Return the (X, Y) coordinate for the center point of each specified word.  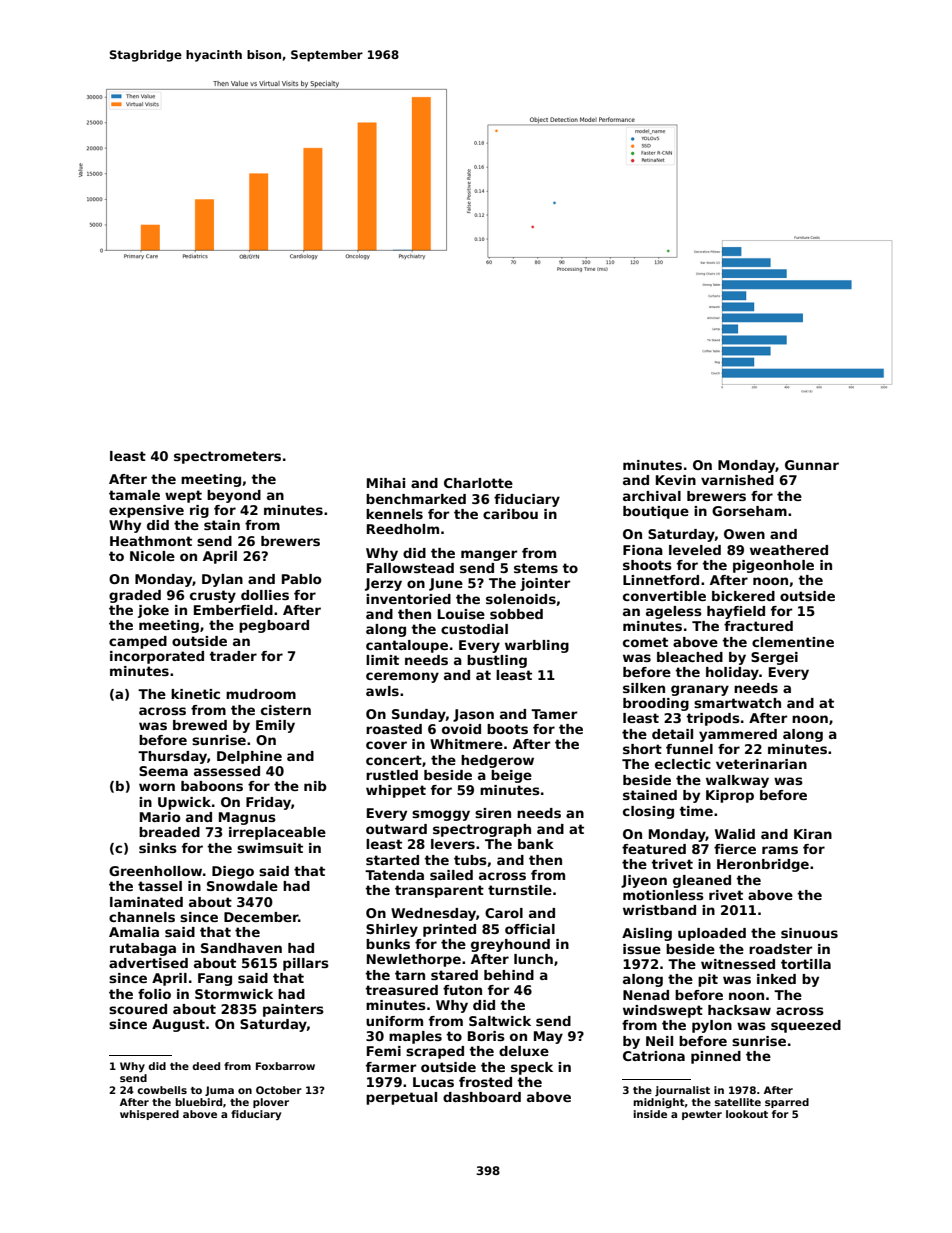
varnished (737, 480)
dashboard (482, 1097)
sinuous (809, 933)
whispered (149, 1115)
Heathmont (151, 541)
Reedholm (403, 529)
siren (493, 813)
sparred (787, 1103)
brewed (200, 725)
